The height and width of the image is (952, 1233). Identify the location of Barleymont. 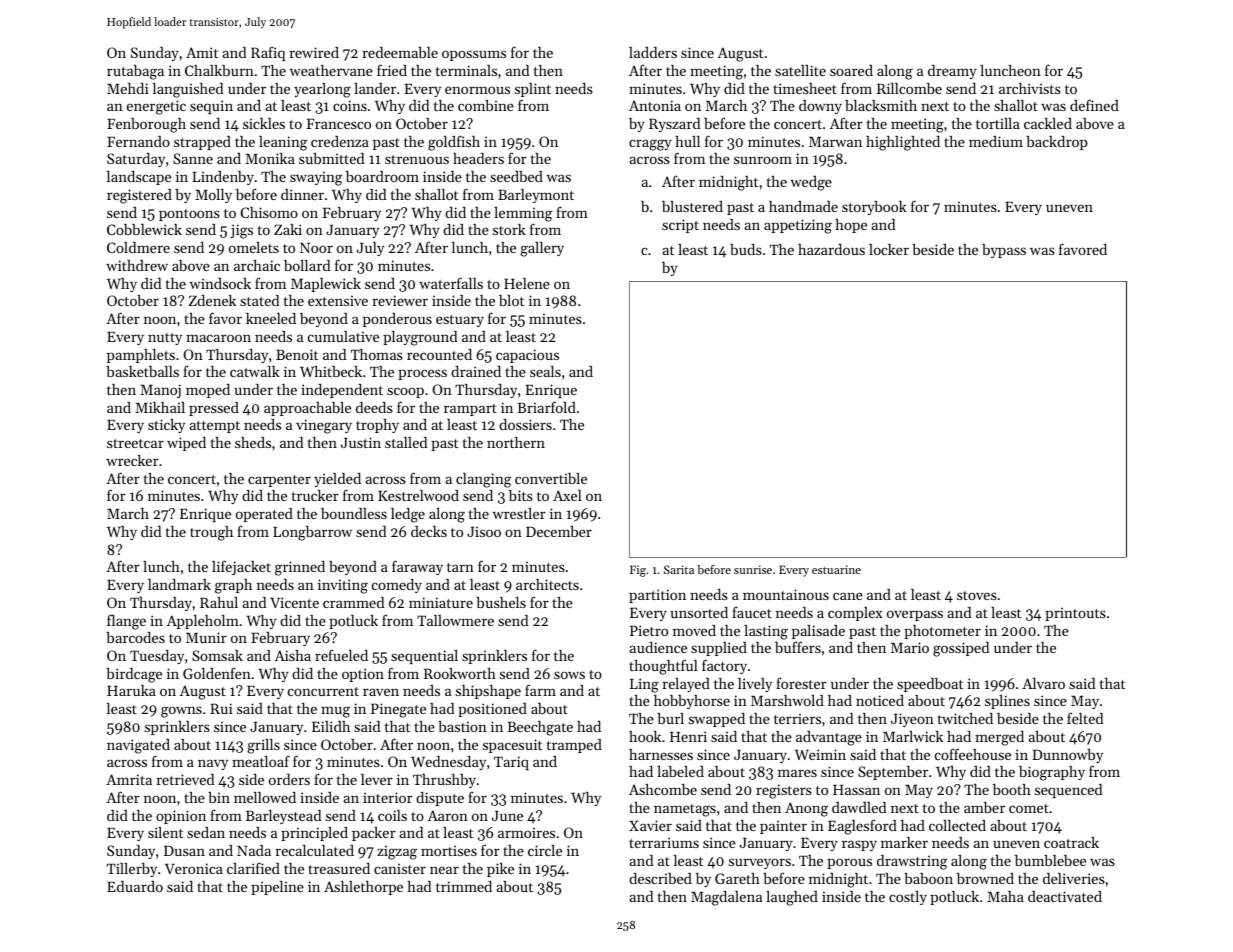
(536, 196).
